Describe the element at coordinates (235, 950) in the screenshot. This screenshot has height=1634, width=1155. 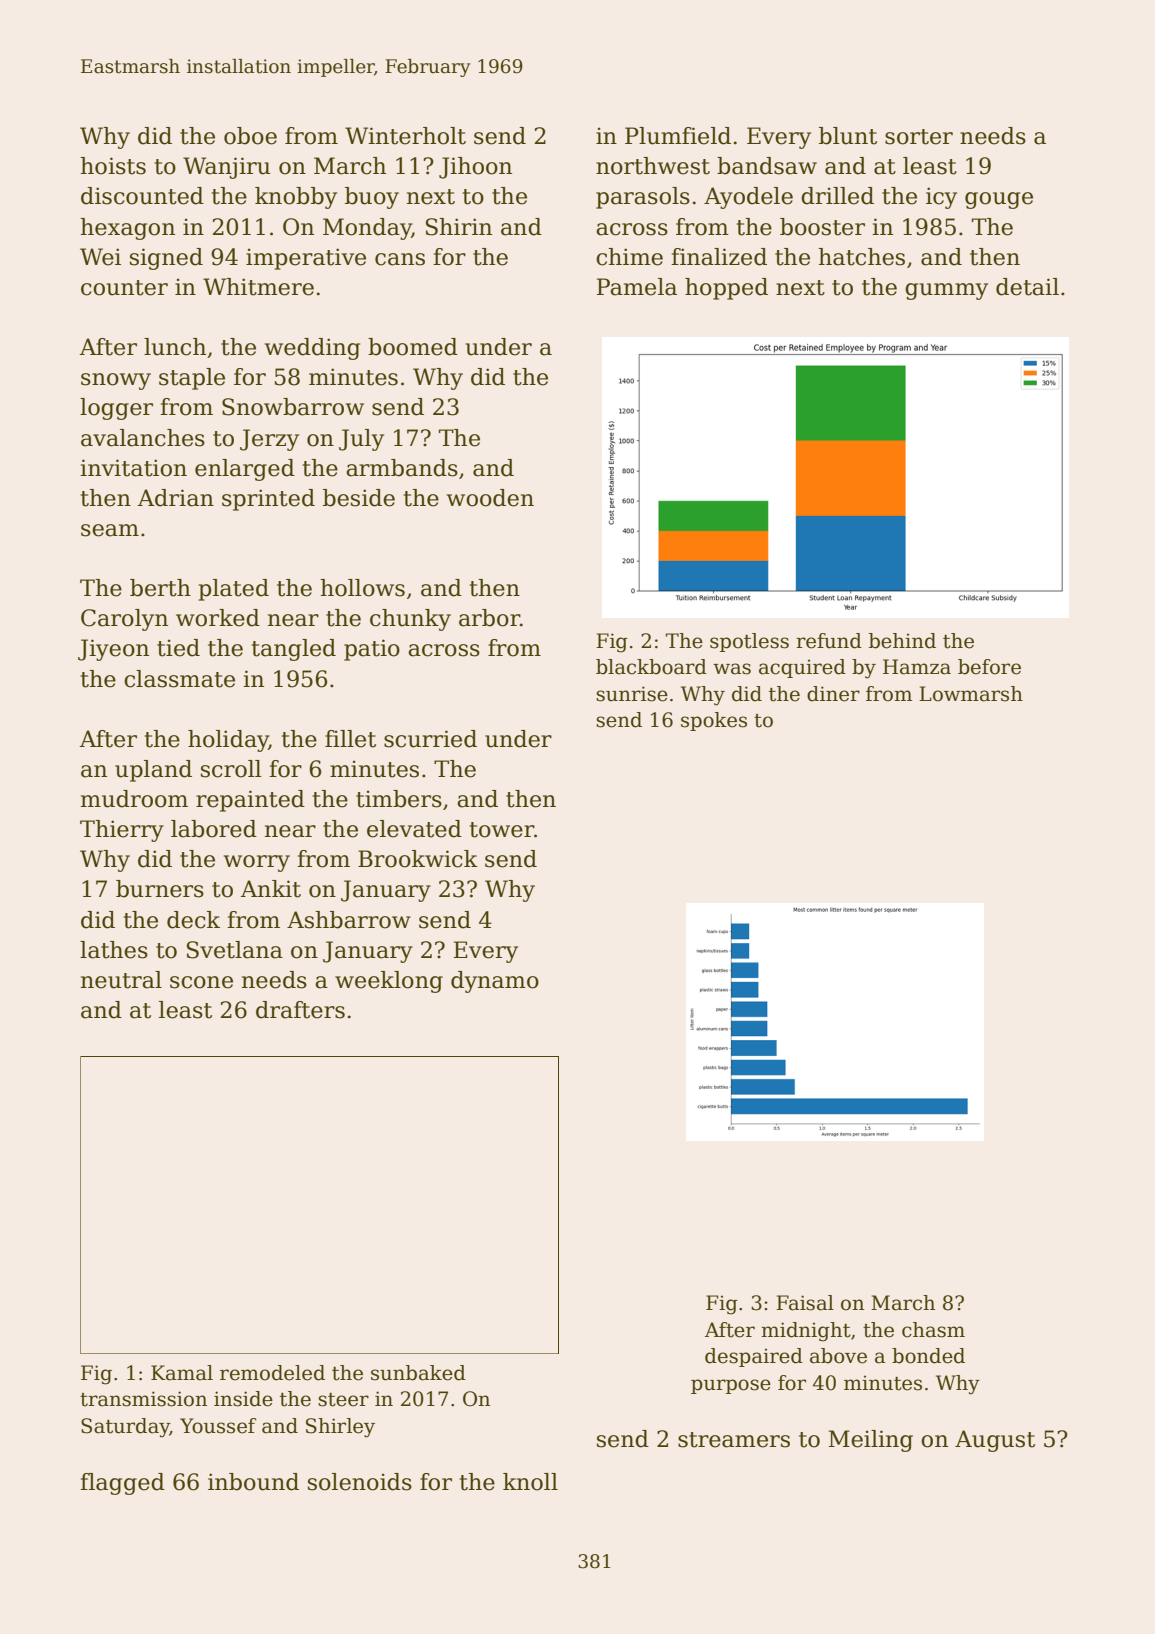
I see `Svetlana` at that location.
